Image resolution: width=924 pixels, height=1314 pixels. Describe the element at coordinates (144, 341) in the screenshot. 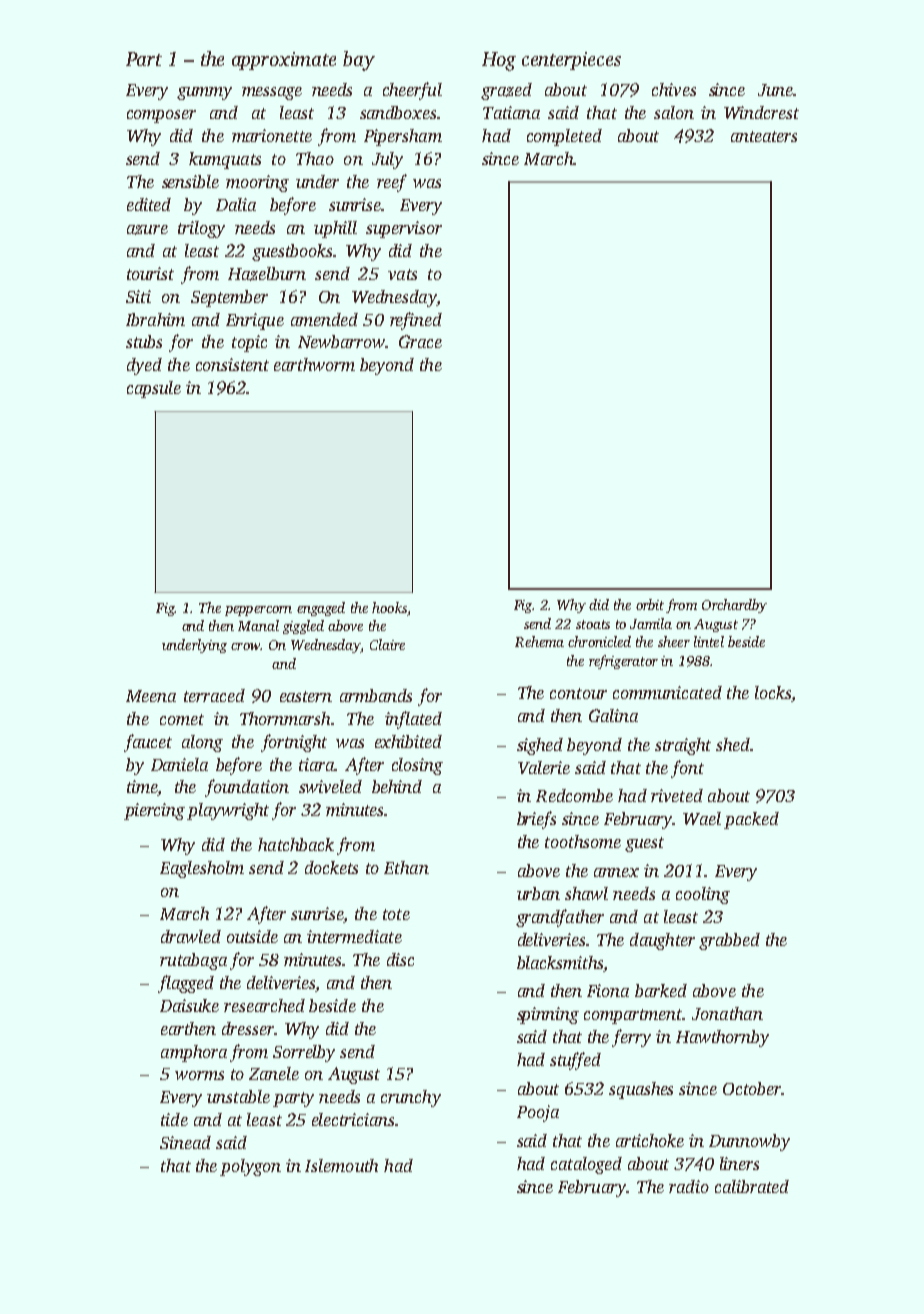

I see `stubs` at that location.
